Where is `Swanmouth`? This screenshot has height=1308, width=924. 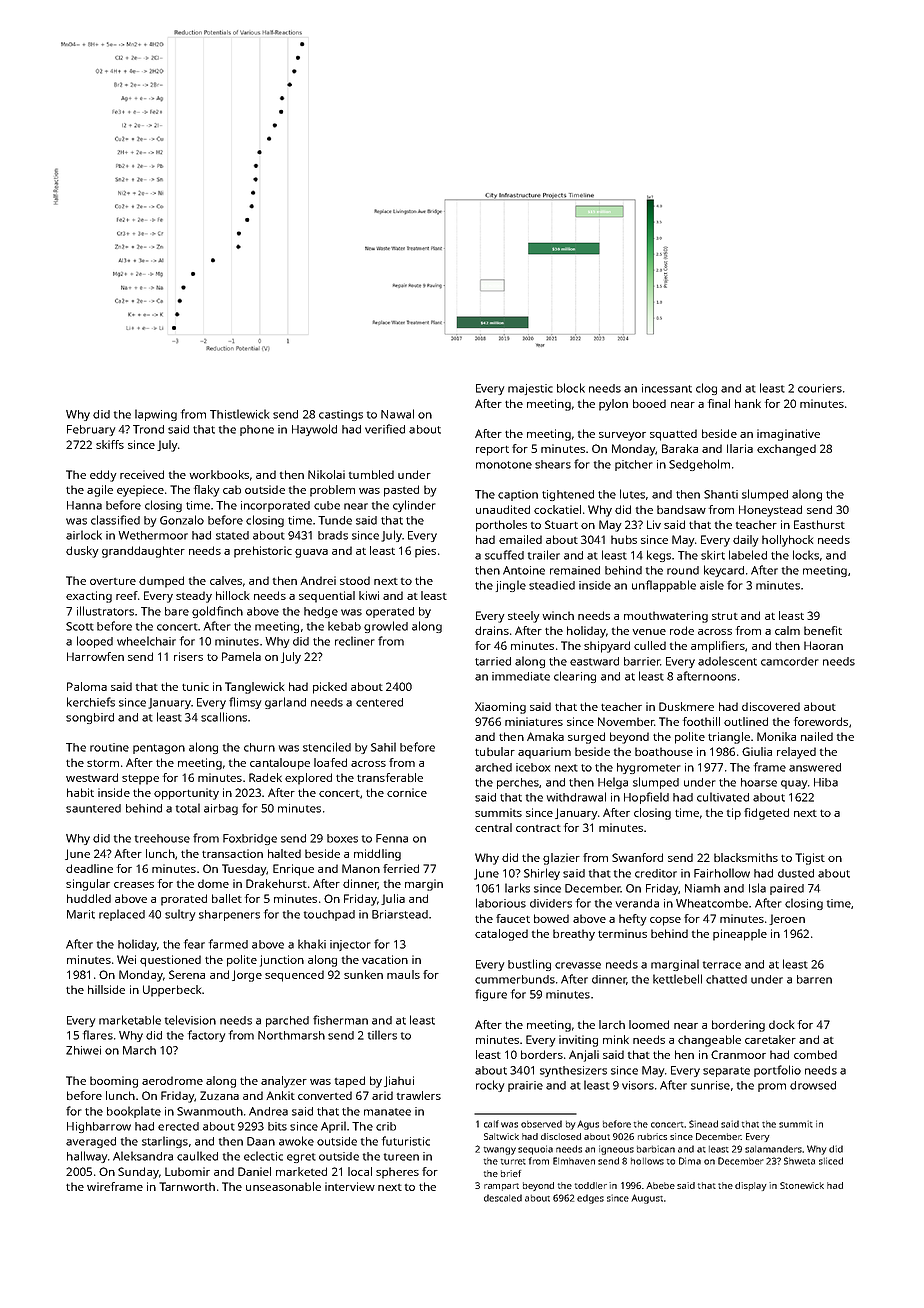 Swanmouth is located at coordinates (210, 1111).
